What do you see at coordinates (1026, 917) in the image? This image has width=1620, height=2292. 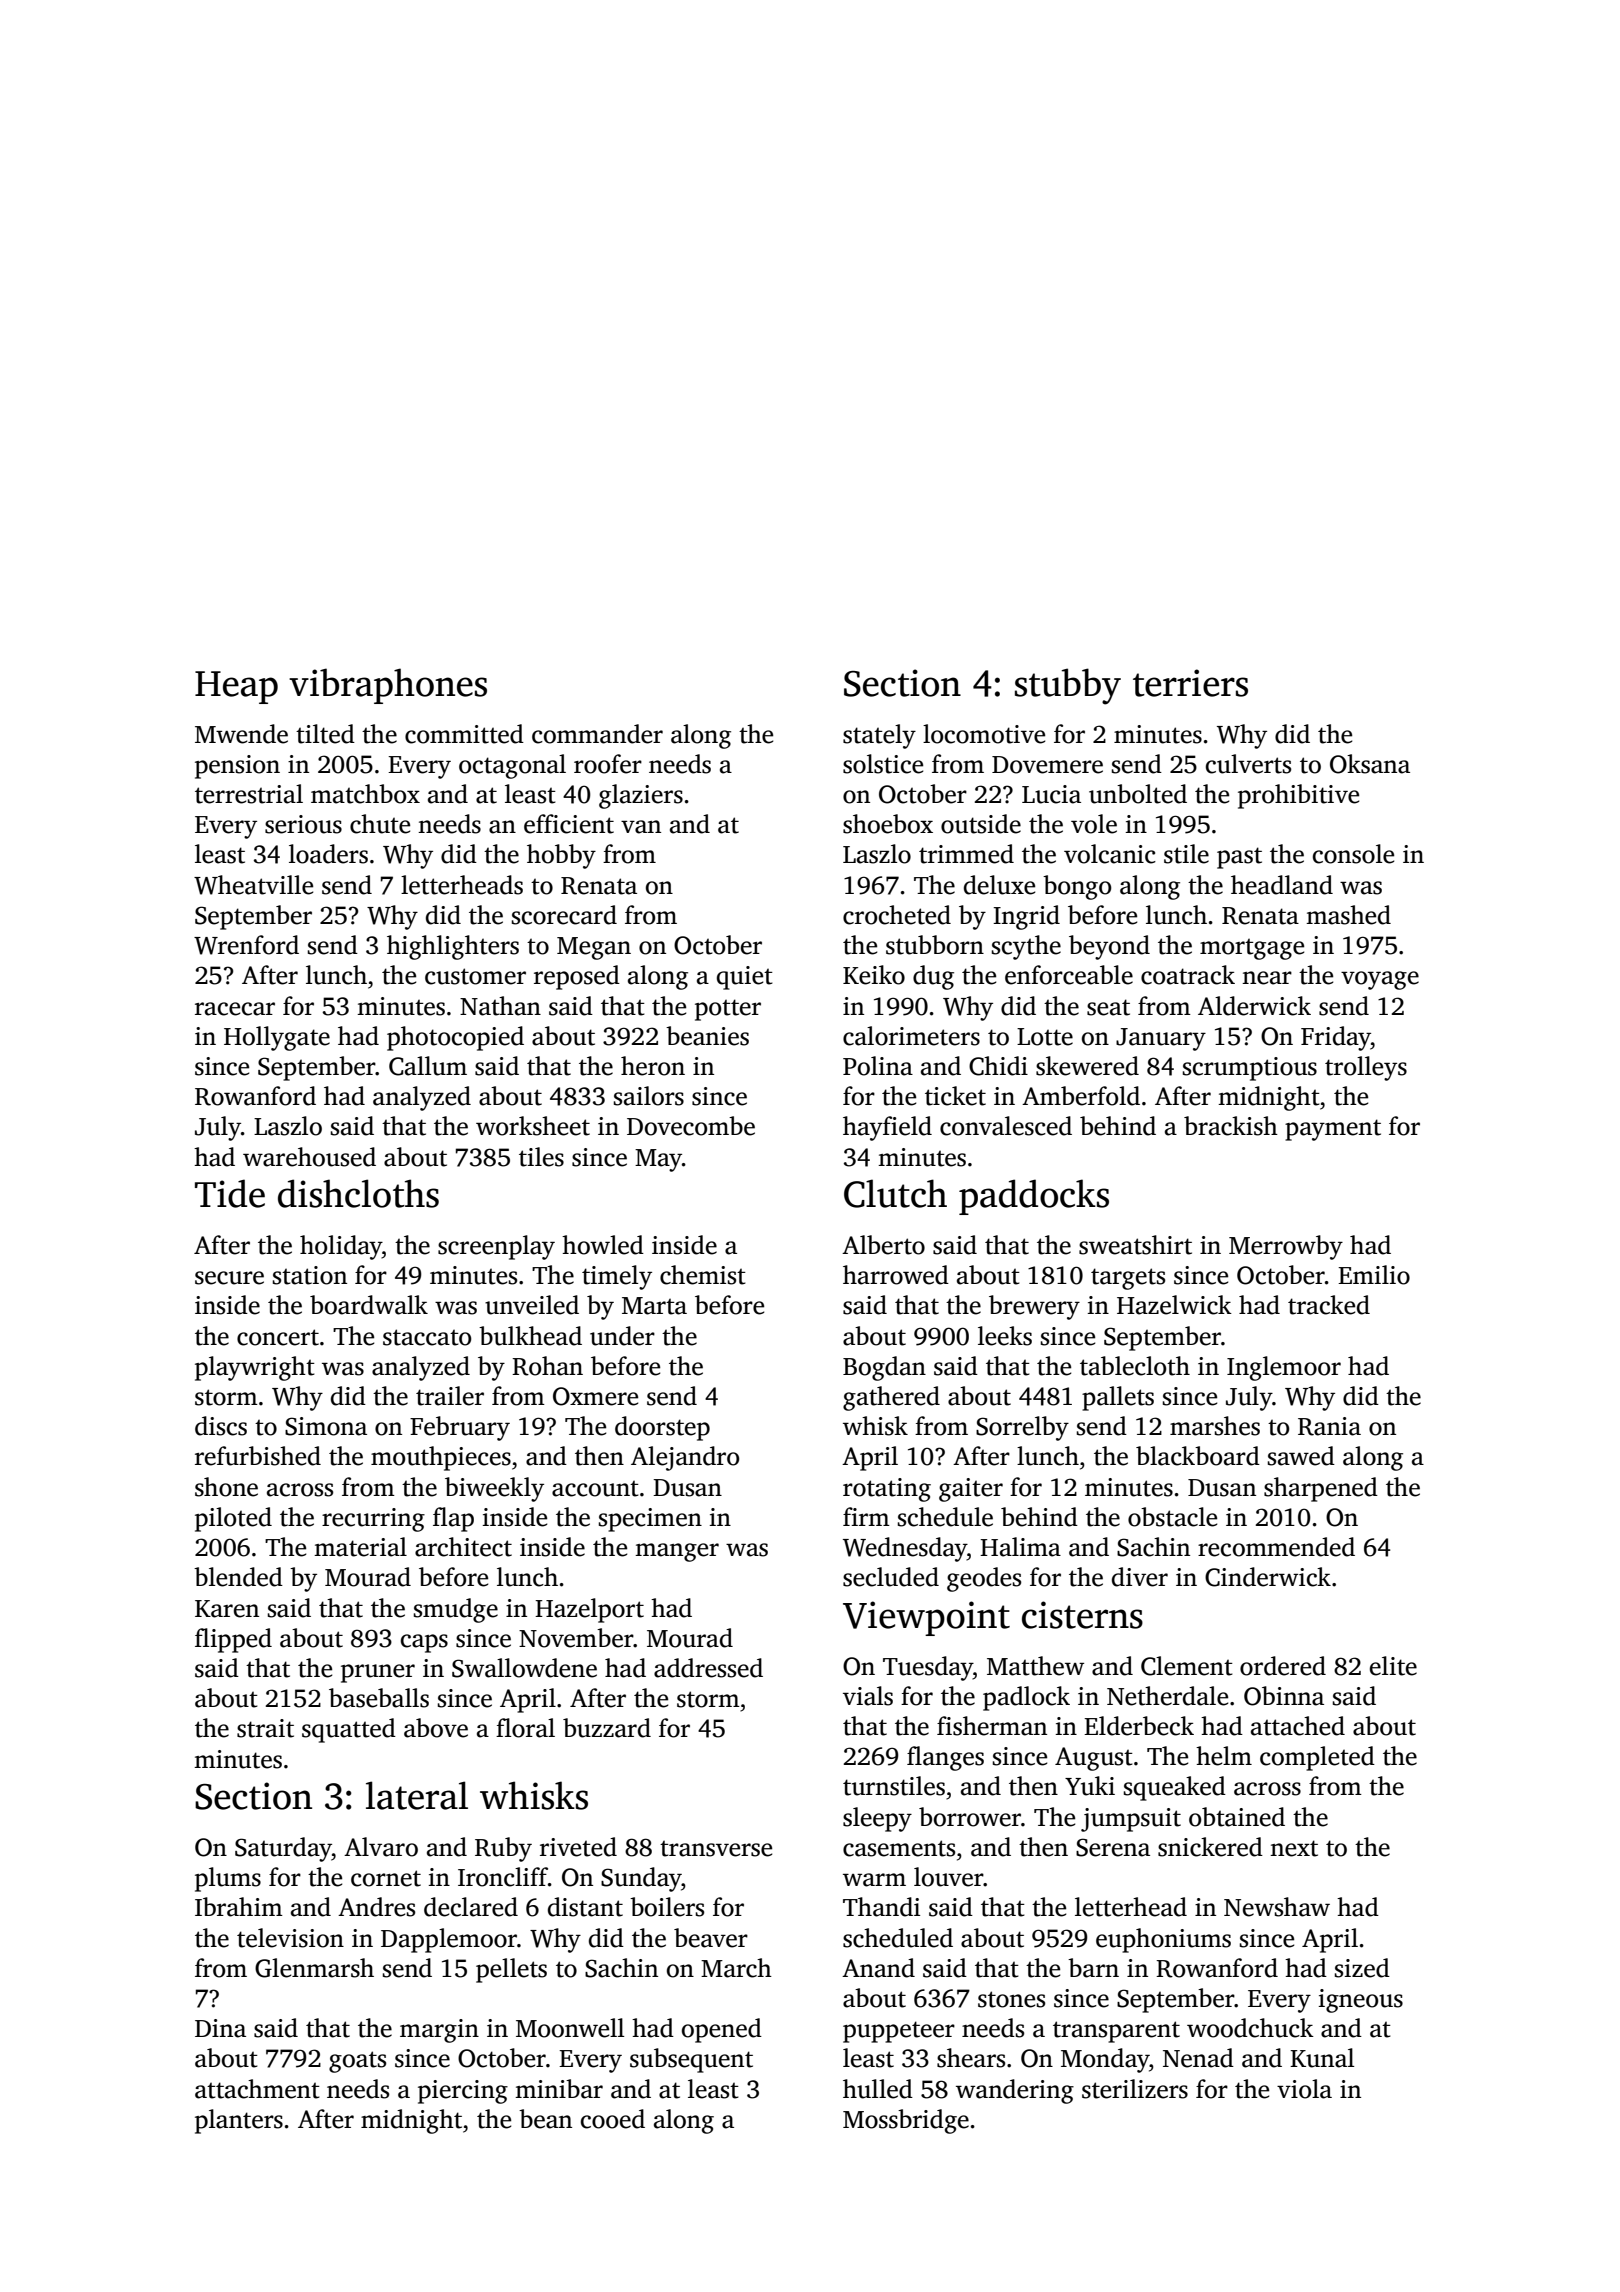 I see `Ingrid` at bounding box center [1026, 917].
